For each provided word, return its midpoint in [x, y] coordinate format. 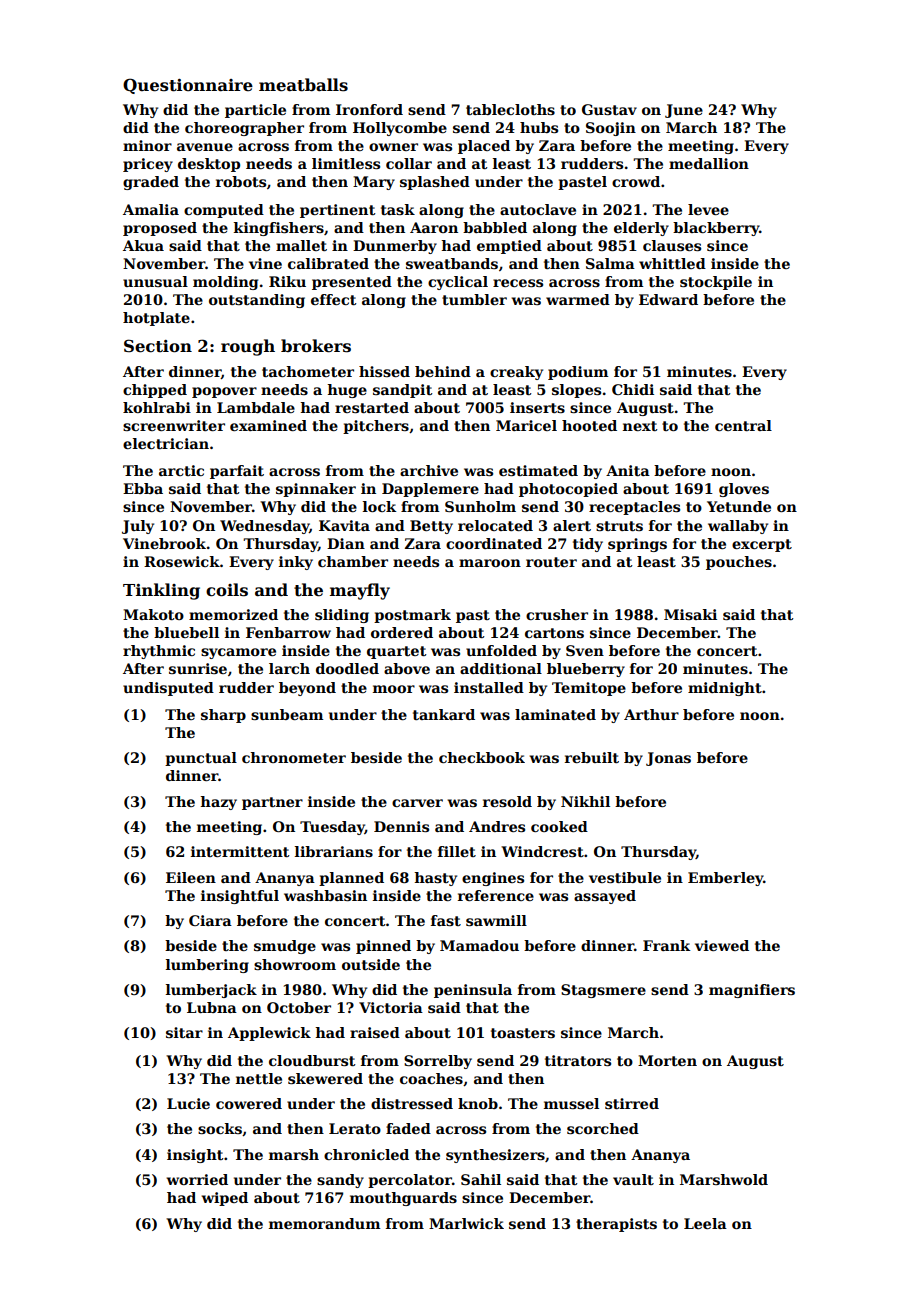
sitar [184, 1032]
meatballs [303, 85]
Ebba [143, 488]
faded [408, 1128]
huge [347, 391]
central [743, 425]
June [684, 111]
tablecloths [510, 109]
